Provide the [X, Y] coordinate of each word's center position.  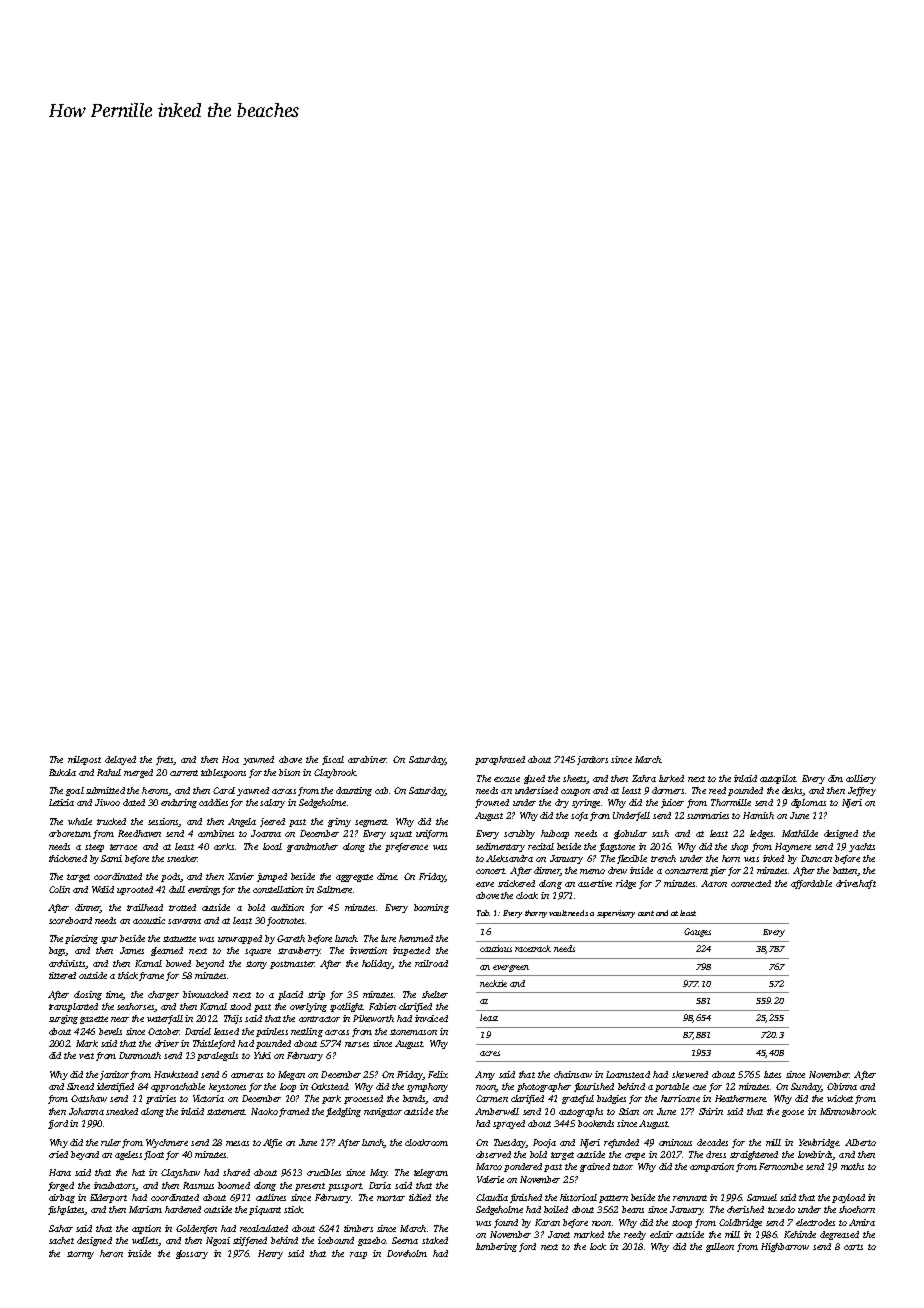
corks [224, 846]
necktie [493, 983]
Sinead [80, 1086]
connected [751, 883]
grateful [578, 1099]
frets [165, 760]
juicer [672, 803]
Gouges [697, 932]
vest [86, 1056]
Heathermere [740, 1098]
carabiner [367, 759]
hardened [183, 1209]
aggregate [354, 878]
